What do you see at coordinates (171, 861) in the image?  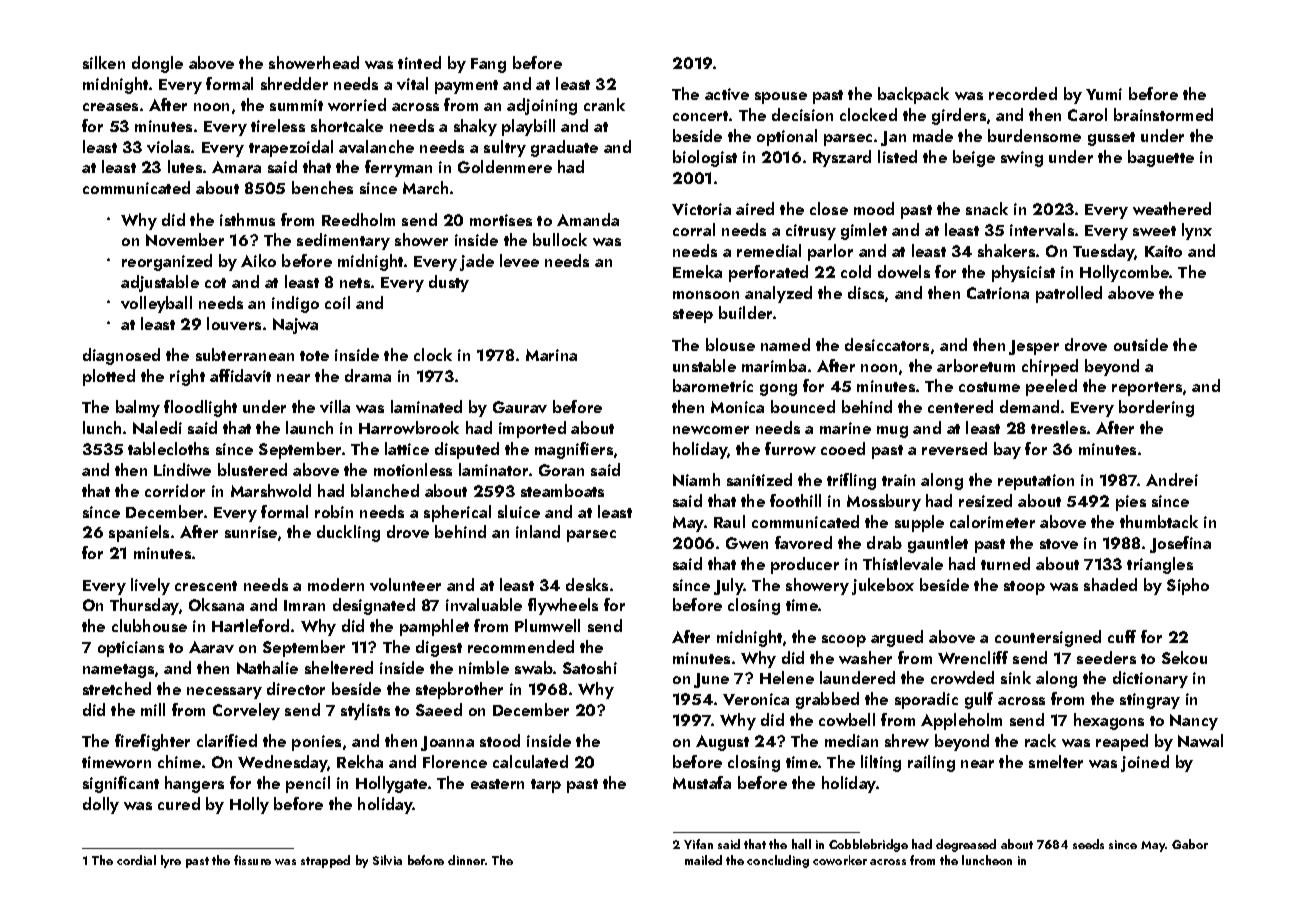 I see `lyre` at bounding box center [171, 861].
